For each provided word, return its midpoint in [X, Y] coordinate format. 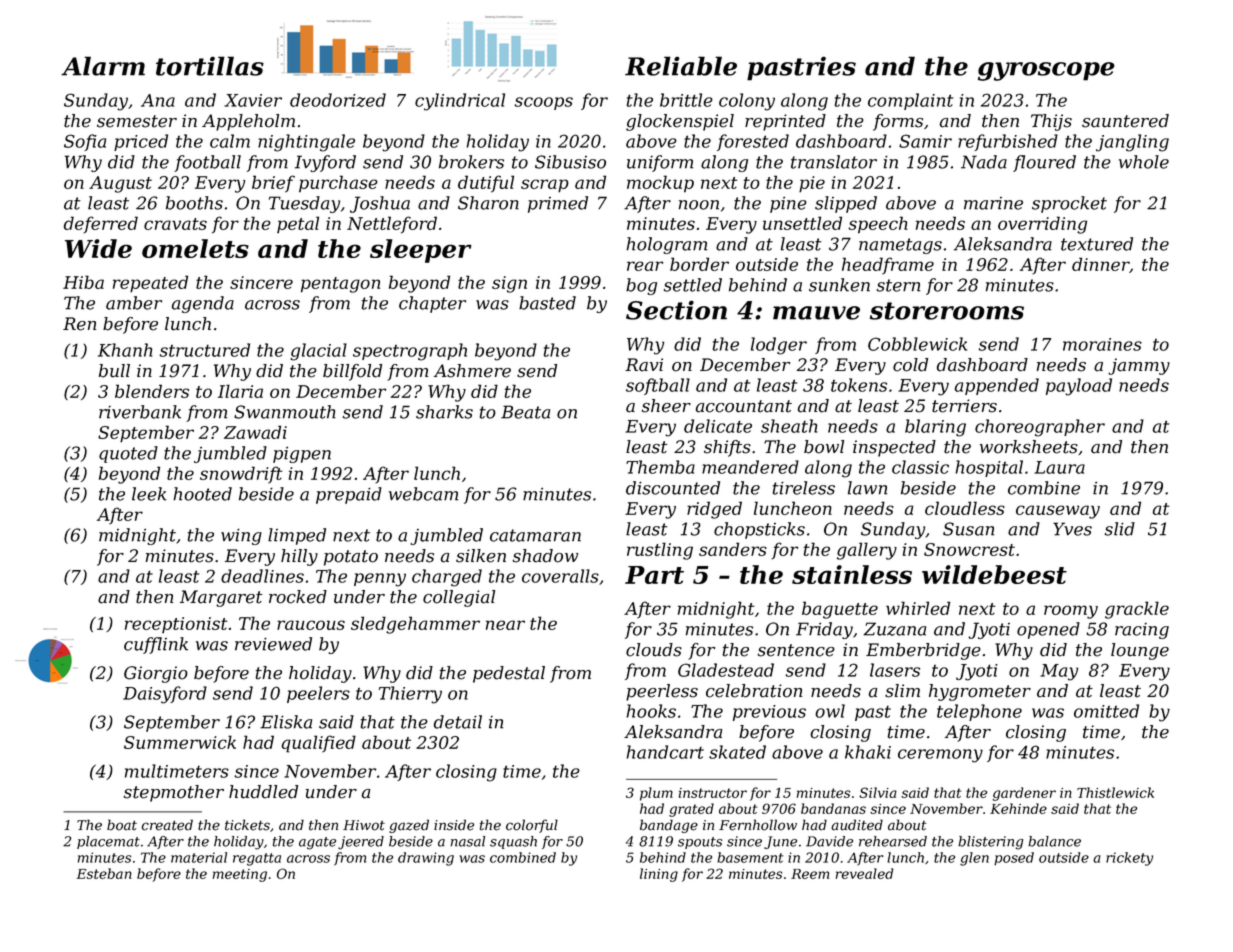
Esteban [104, 873]
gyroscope [1046, 71]
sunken [839, 285]
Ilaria [240, 391]
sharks [444, 412]
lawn [867, 488]
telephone [979, 712]
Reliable [681, 66]
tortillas [210, 66]
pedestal [509, 674]
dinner [1101, 265]
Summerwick [180, 742]
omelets [195, 248]
